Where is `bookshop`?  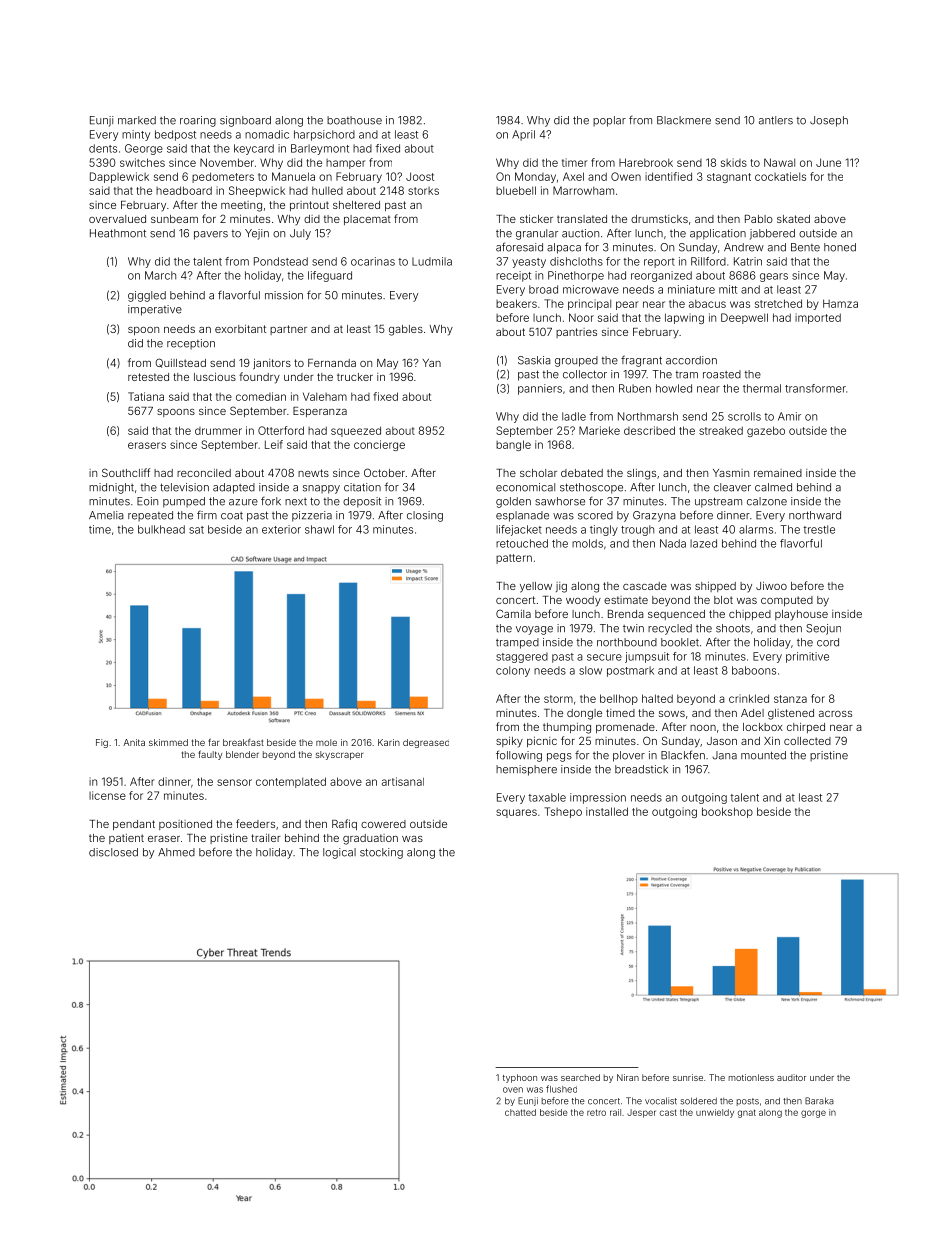 bookshop is located at coordinates (727, 812).
